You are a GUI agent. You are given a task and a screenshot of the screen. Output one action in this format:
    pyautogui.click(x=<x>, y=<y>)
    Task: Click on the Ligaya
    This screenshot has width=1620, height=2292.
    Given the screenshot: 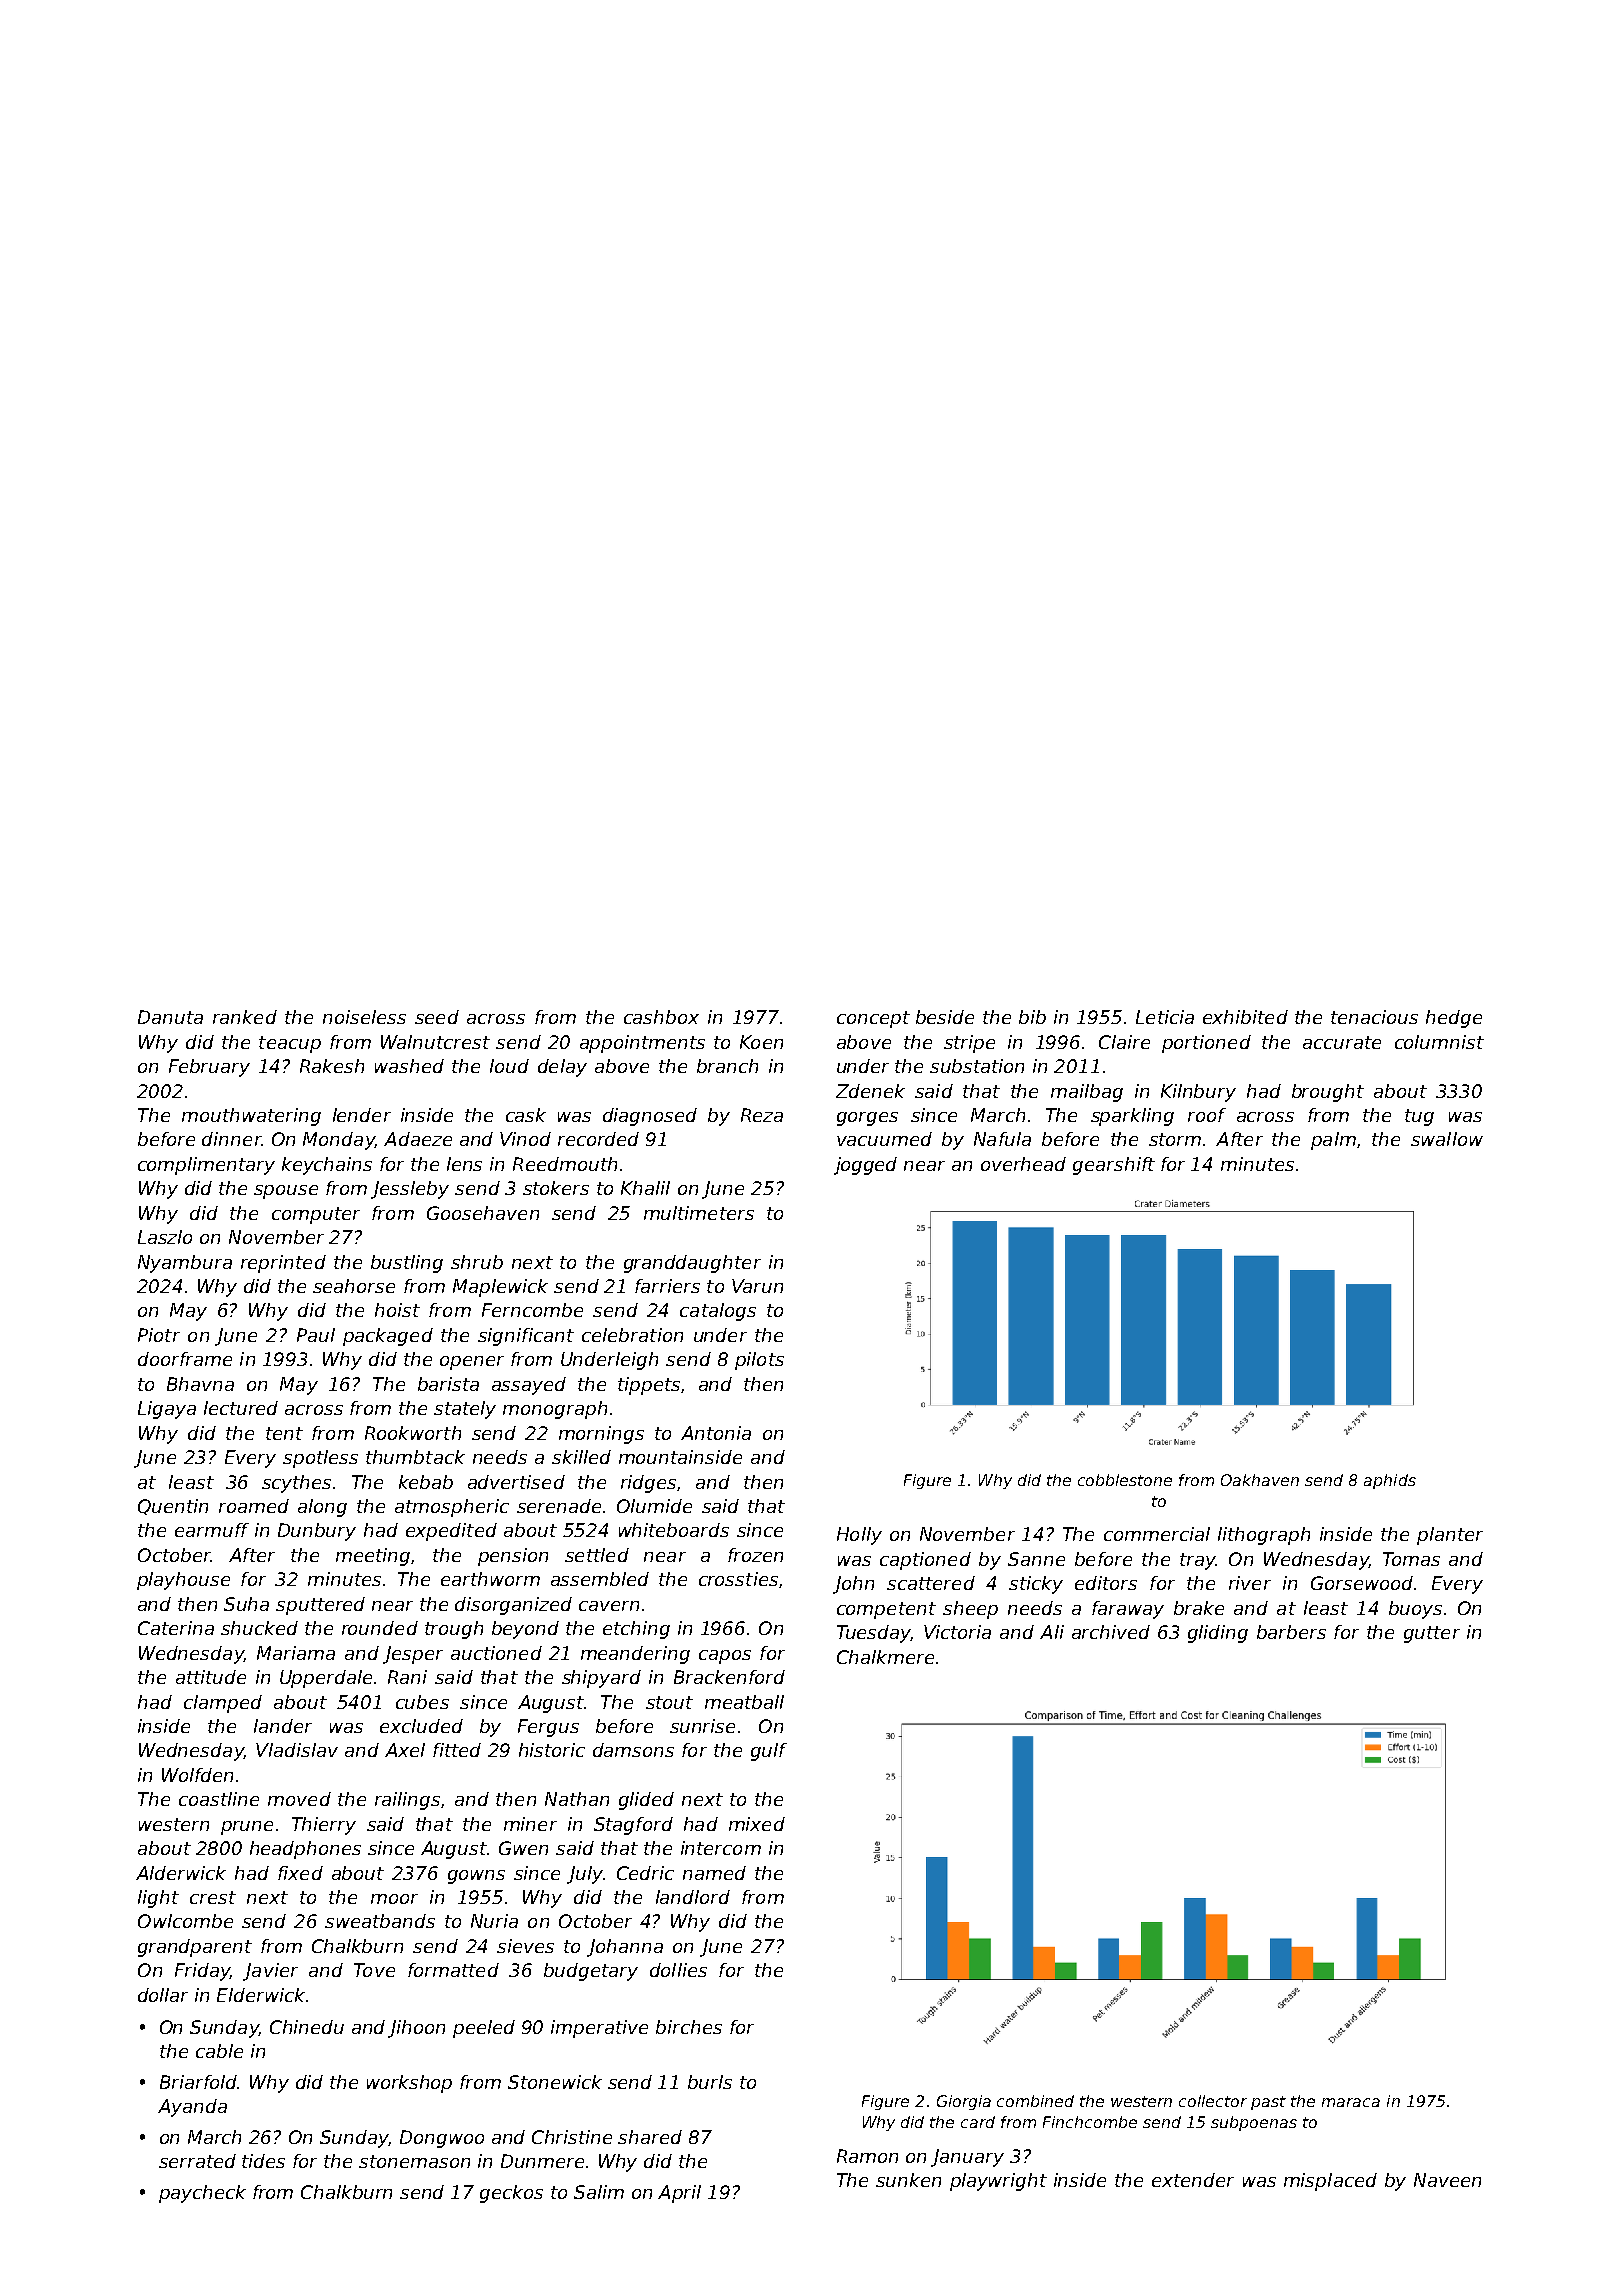 What is the action you would take?
    pyautogui.click(x=167, y=1410)
